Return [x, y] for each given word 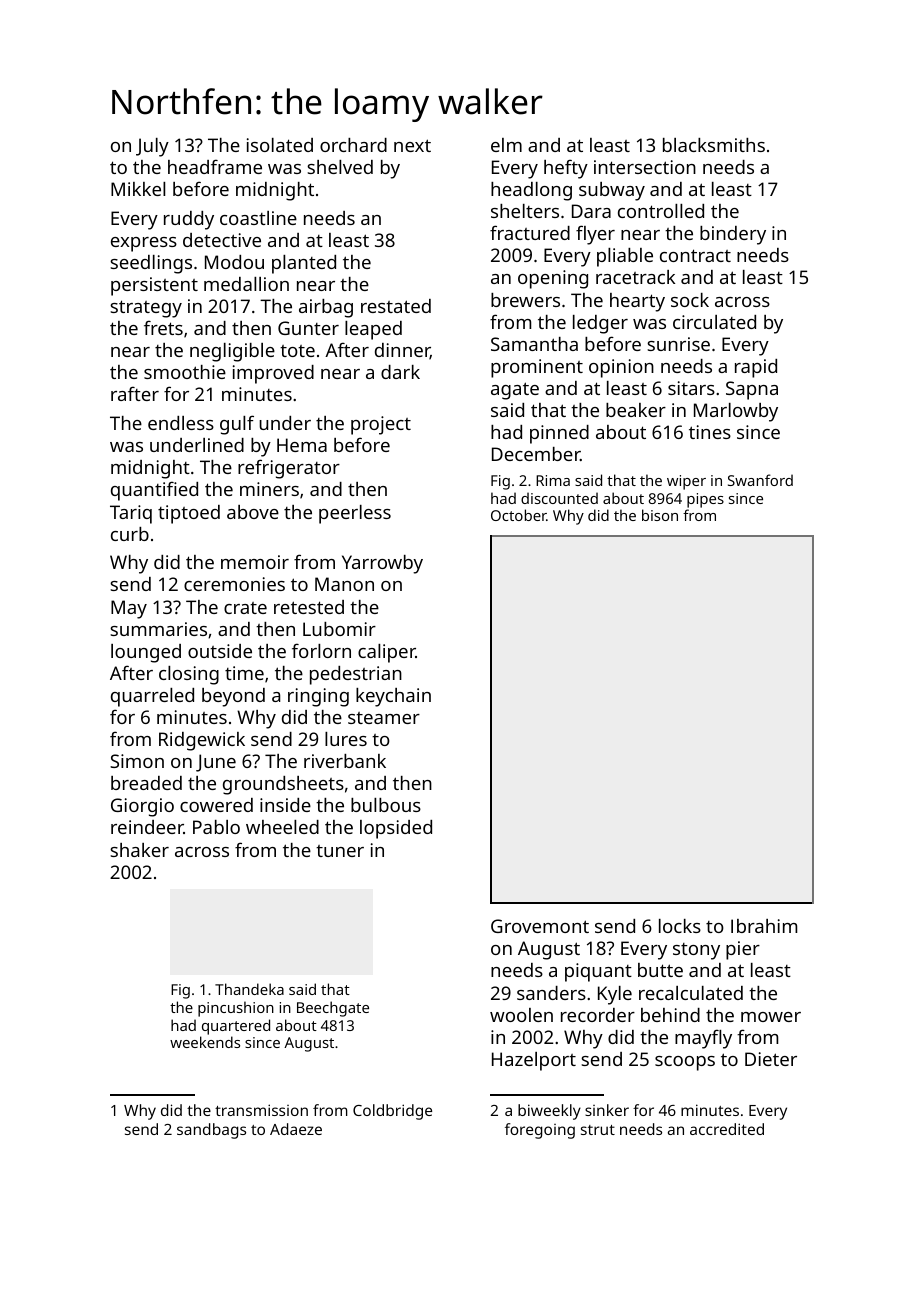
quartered [236, 1027]
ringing [318, 697]
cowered [216, 805]
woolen [521, 1015]
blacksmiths [714, 145]
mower [771, 1017]
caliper [387, 653]
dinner [402, 351]
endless [181, 423]
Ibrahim [764, 926]
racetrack [635, 277]
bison [660, 515]
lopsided [396, 829]
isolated [280, 145]
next [412, 145]
